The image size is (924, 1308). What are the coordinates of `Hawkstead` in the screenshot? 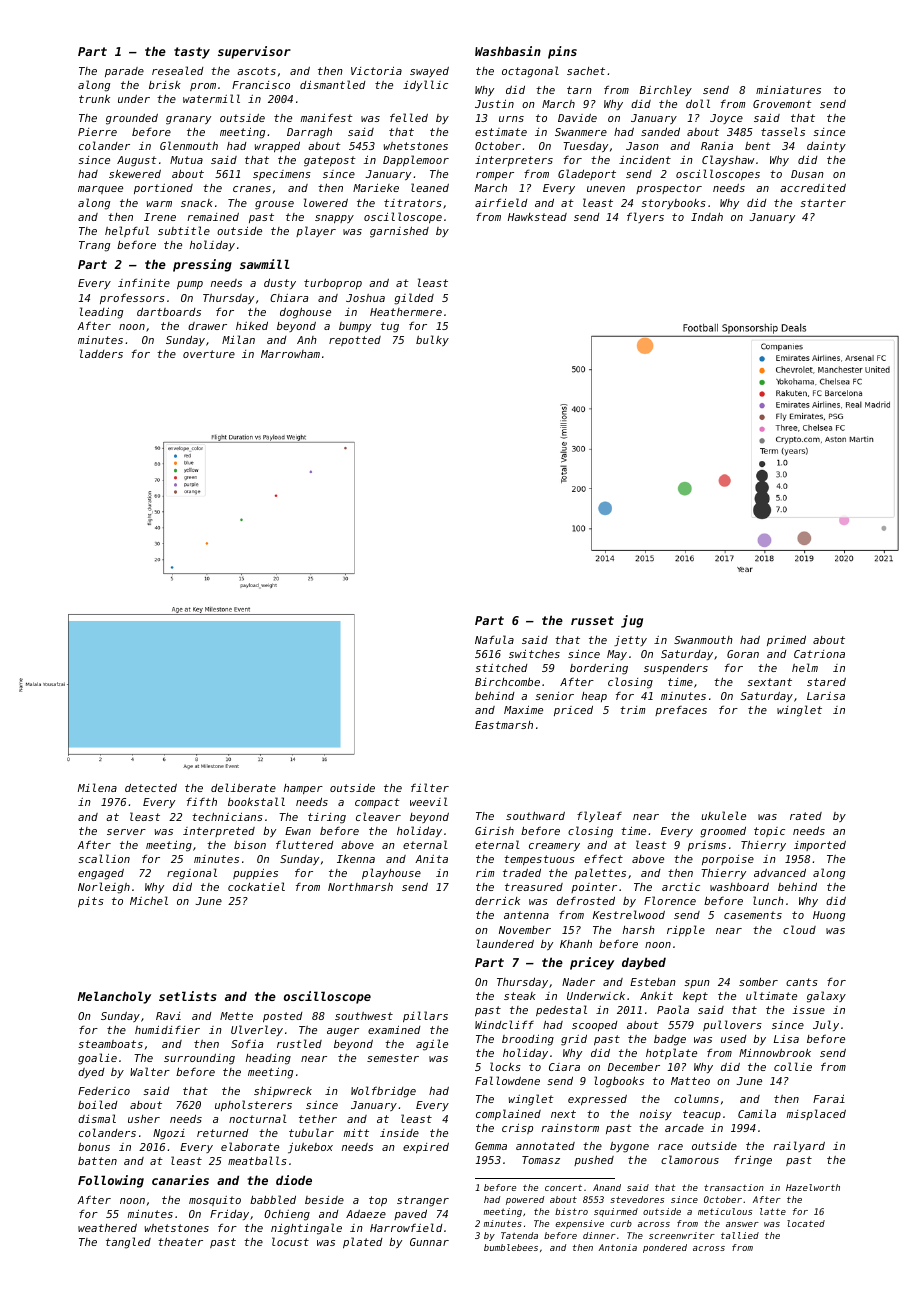 It's located at (537, 217).
